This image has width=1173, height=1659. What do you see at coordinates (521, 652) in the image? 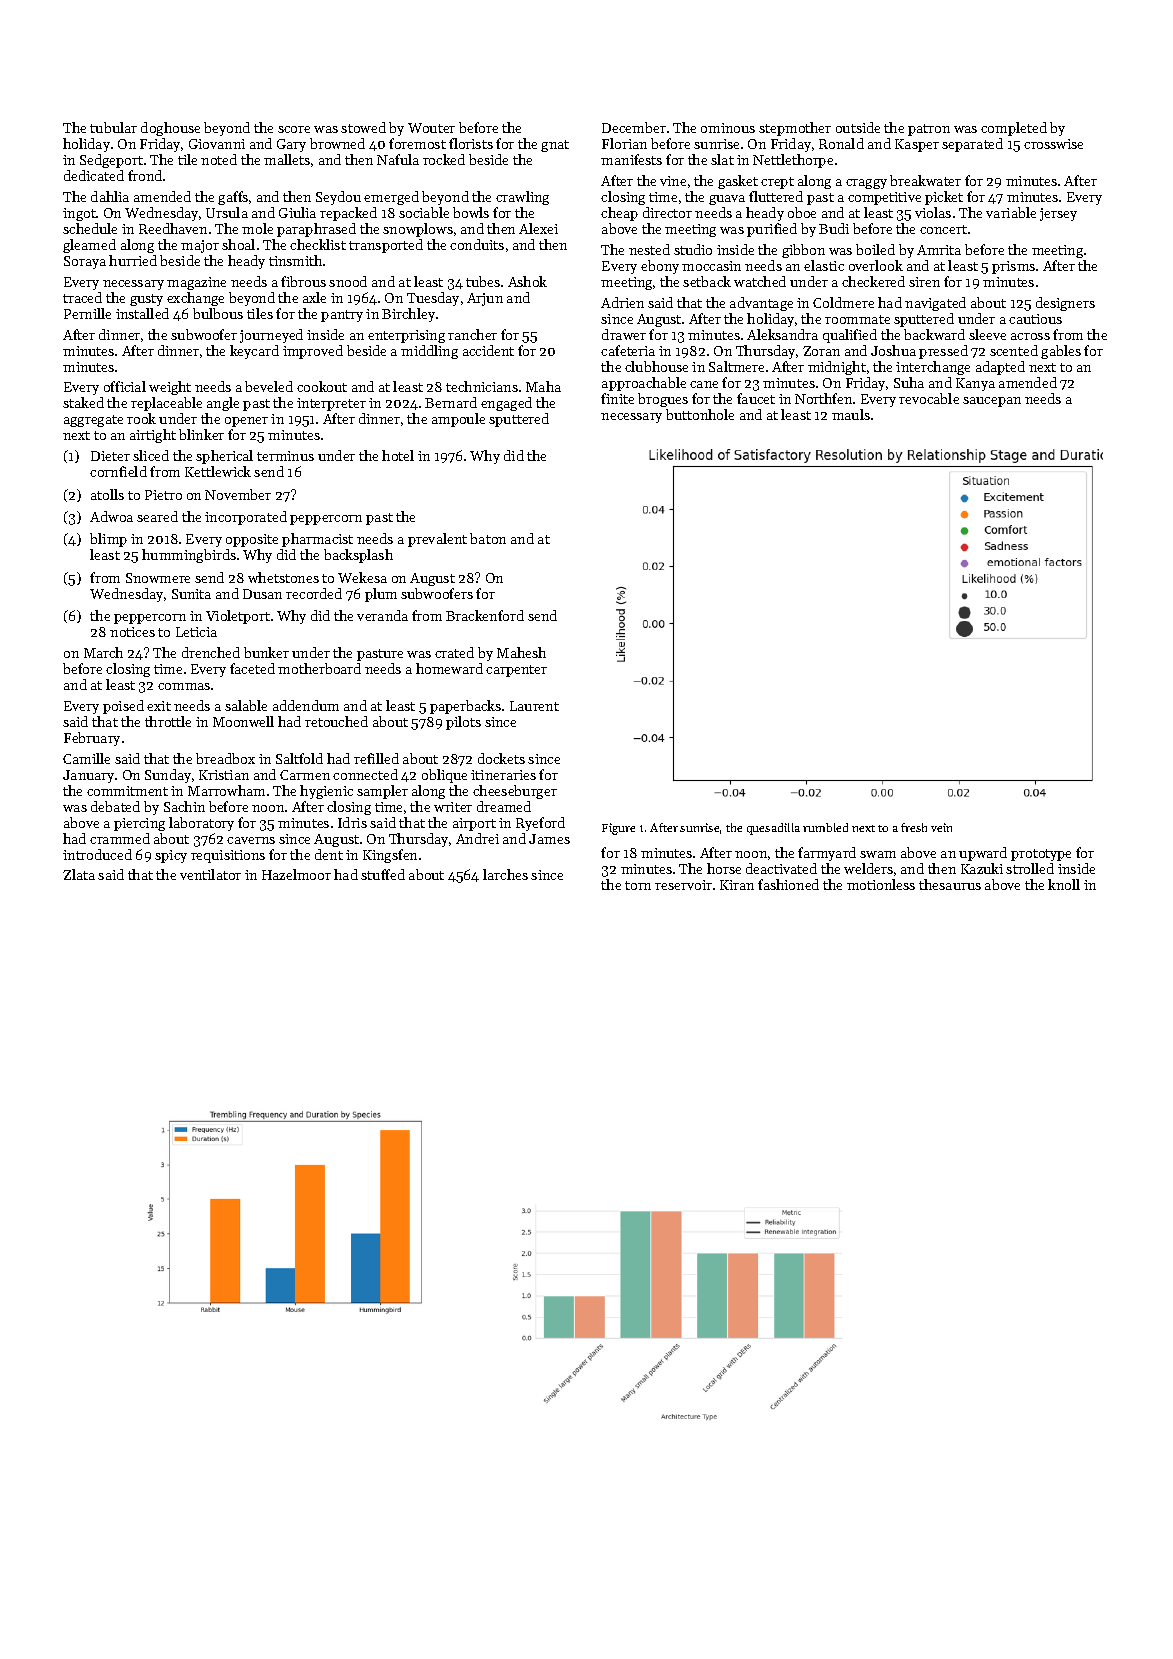
I see `Mahesh` at bounding box center [521, 652].
